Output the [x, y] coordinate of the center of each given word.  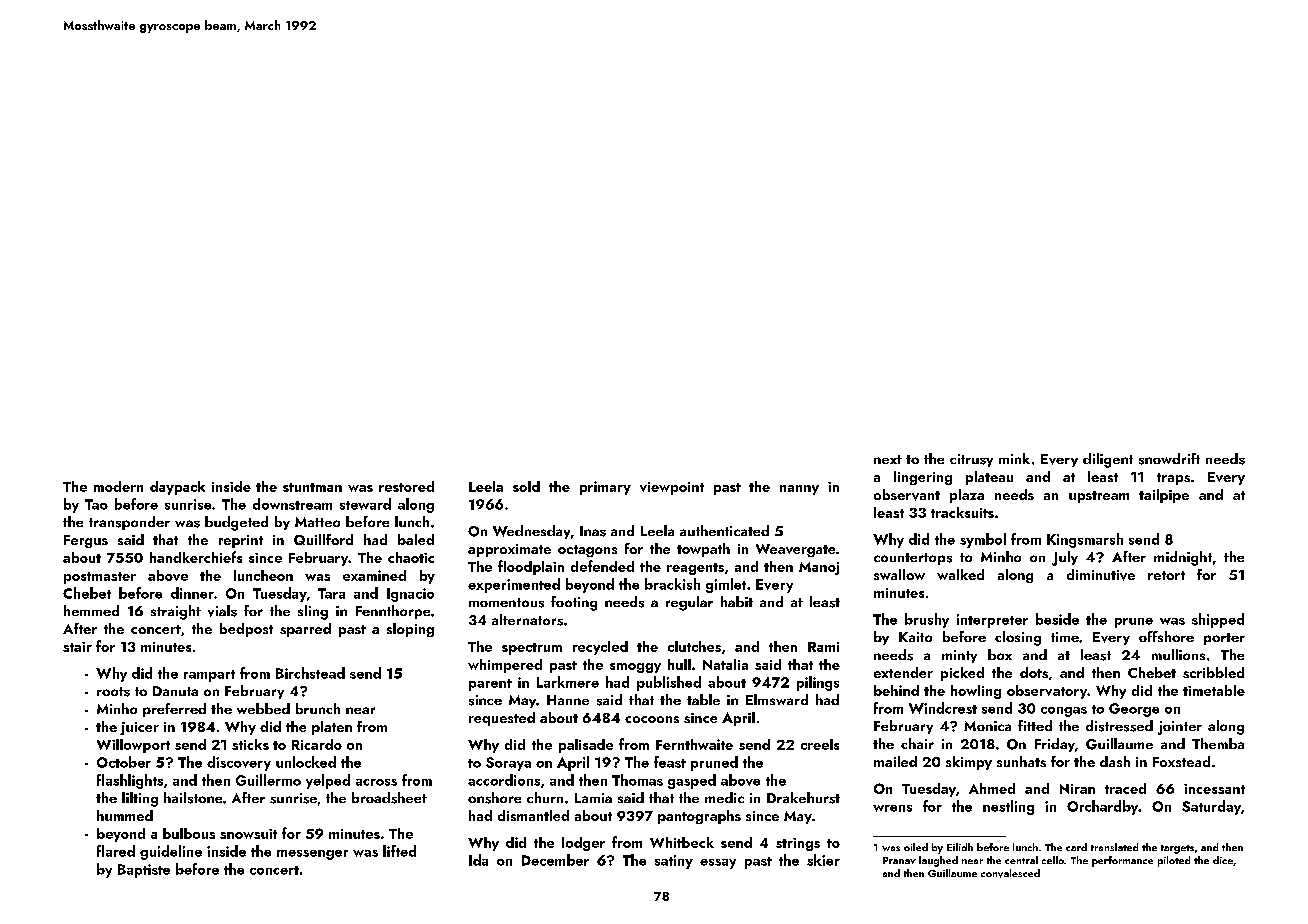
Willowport [133, 746]
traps [1173, 479]
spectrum [532, 649]
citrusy [971, 460]
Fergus [86, 541]
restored [406, 486]
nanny [799, 490]
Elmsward [777, 699]
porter [1224, 639]
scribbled [1213, 672]
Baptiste [144, 871]
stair [77, 647]
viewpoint [672, 488]
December [555, 860]
